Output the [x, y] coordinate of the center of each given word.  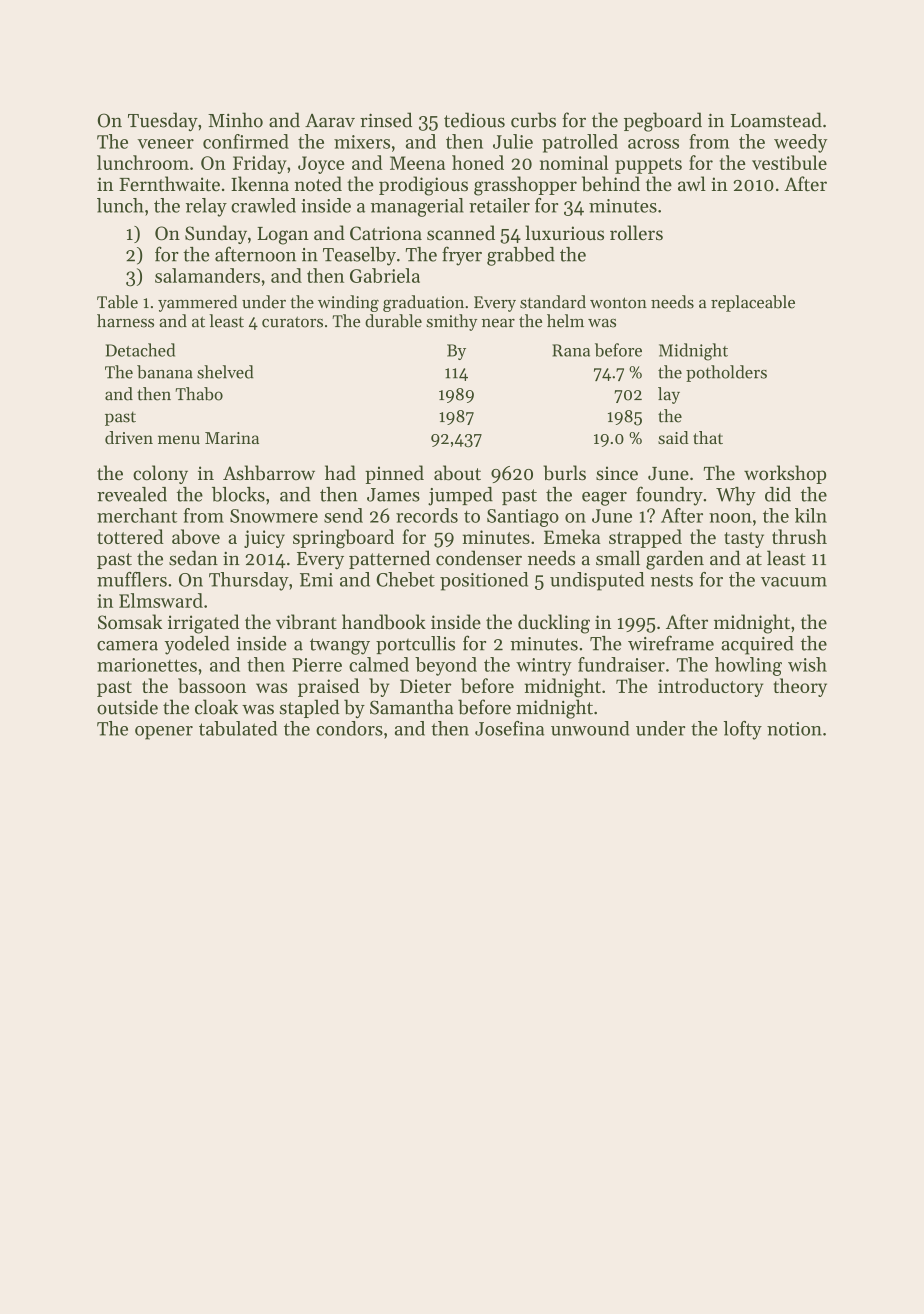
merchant [137, 515]
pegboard [663, 122]
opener [164, 733]
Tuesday [163, 121]
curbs [533, 120]
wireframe [671, 643]
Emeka [572, 536]
